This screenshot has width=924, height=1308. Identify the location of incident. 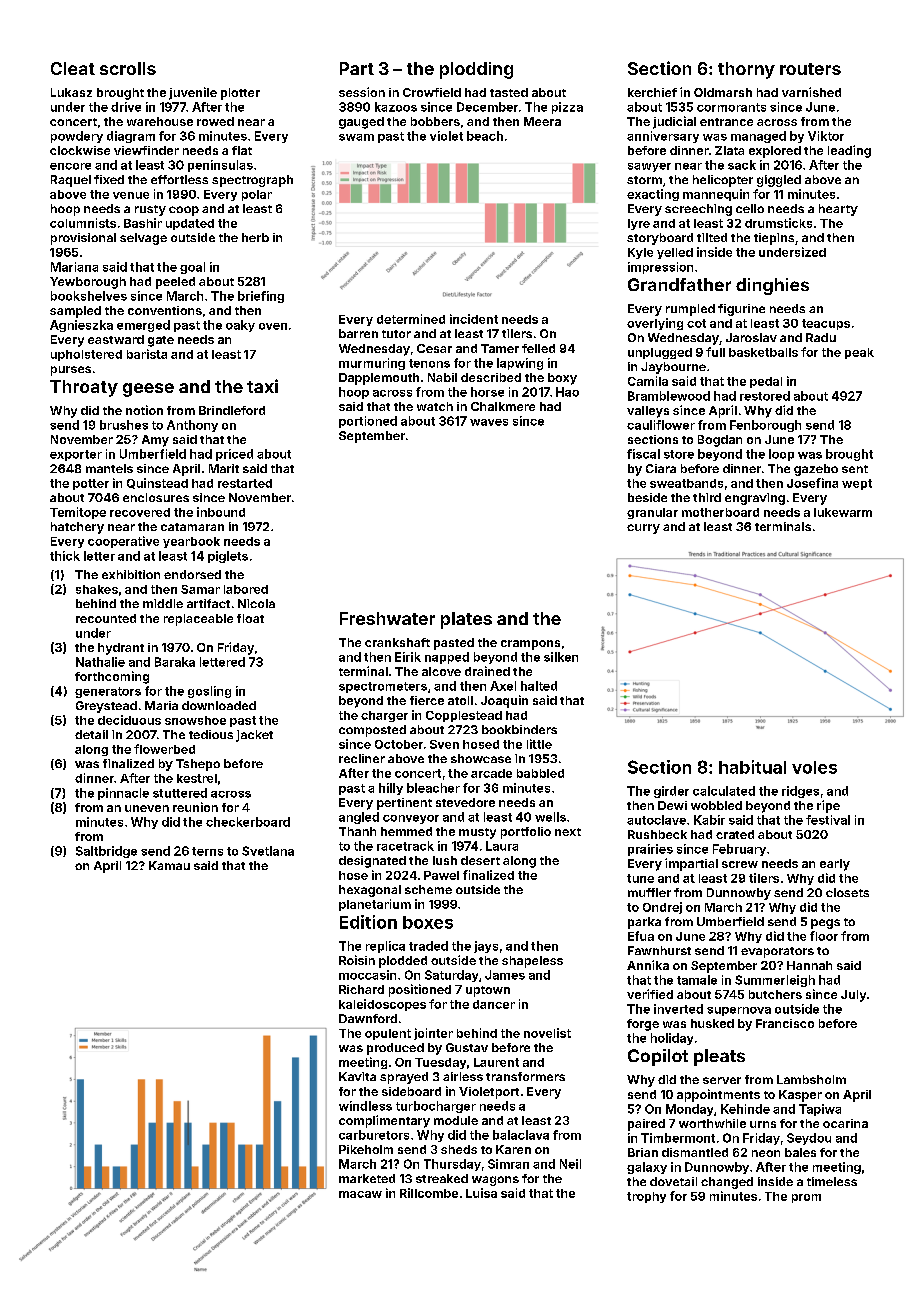
(474, 319).
